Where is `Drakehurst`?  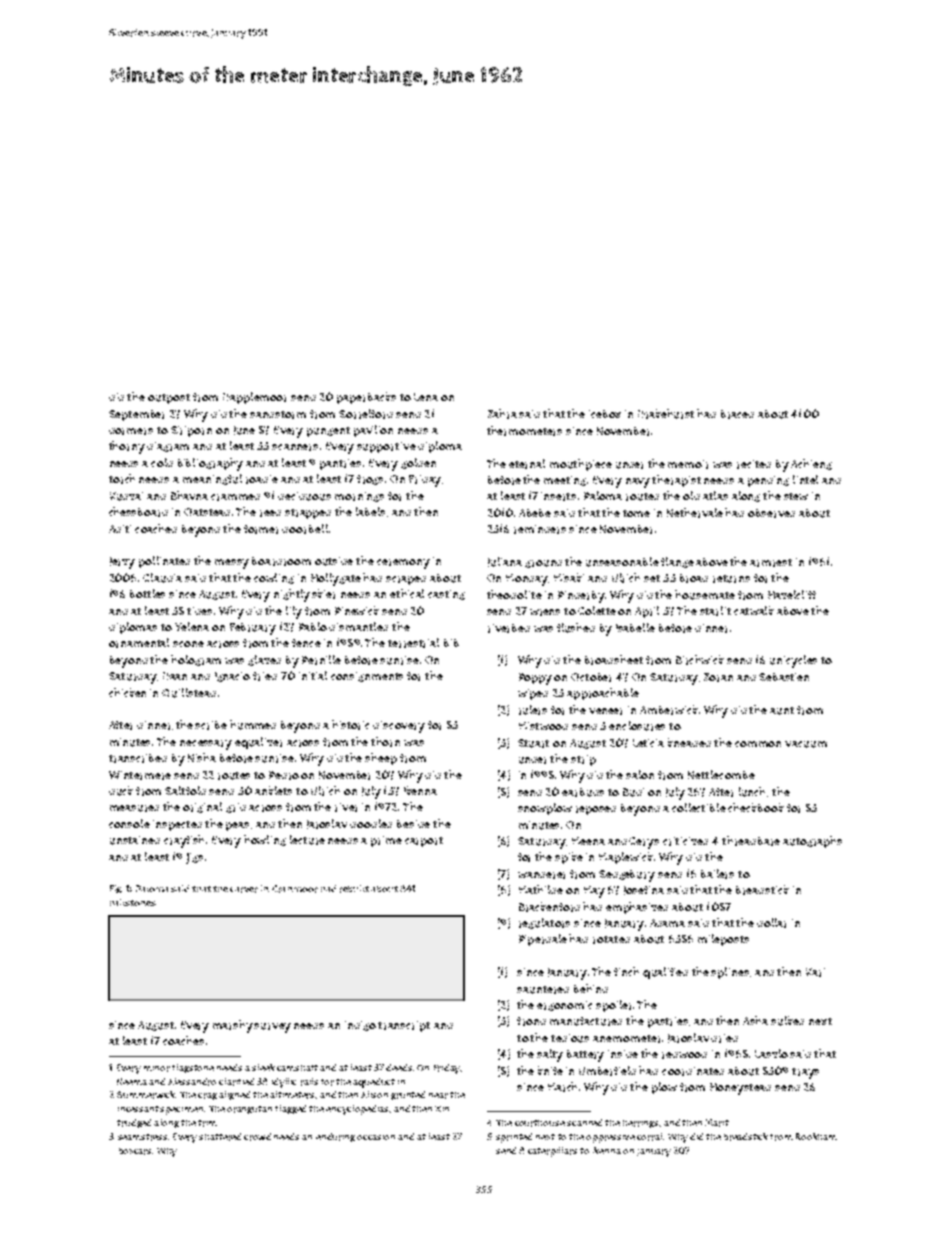 Drakehurst is located at coordinates (666, 414).
